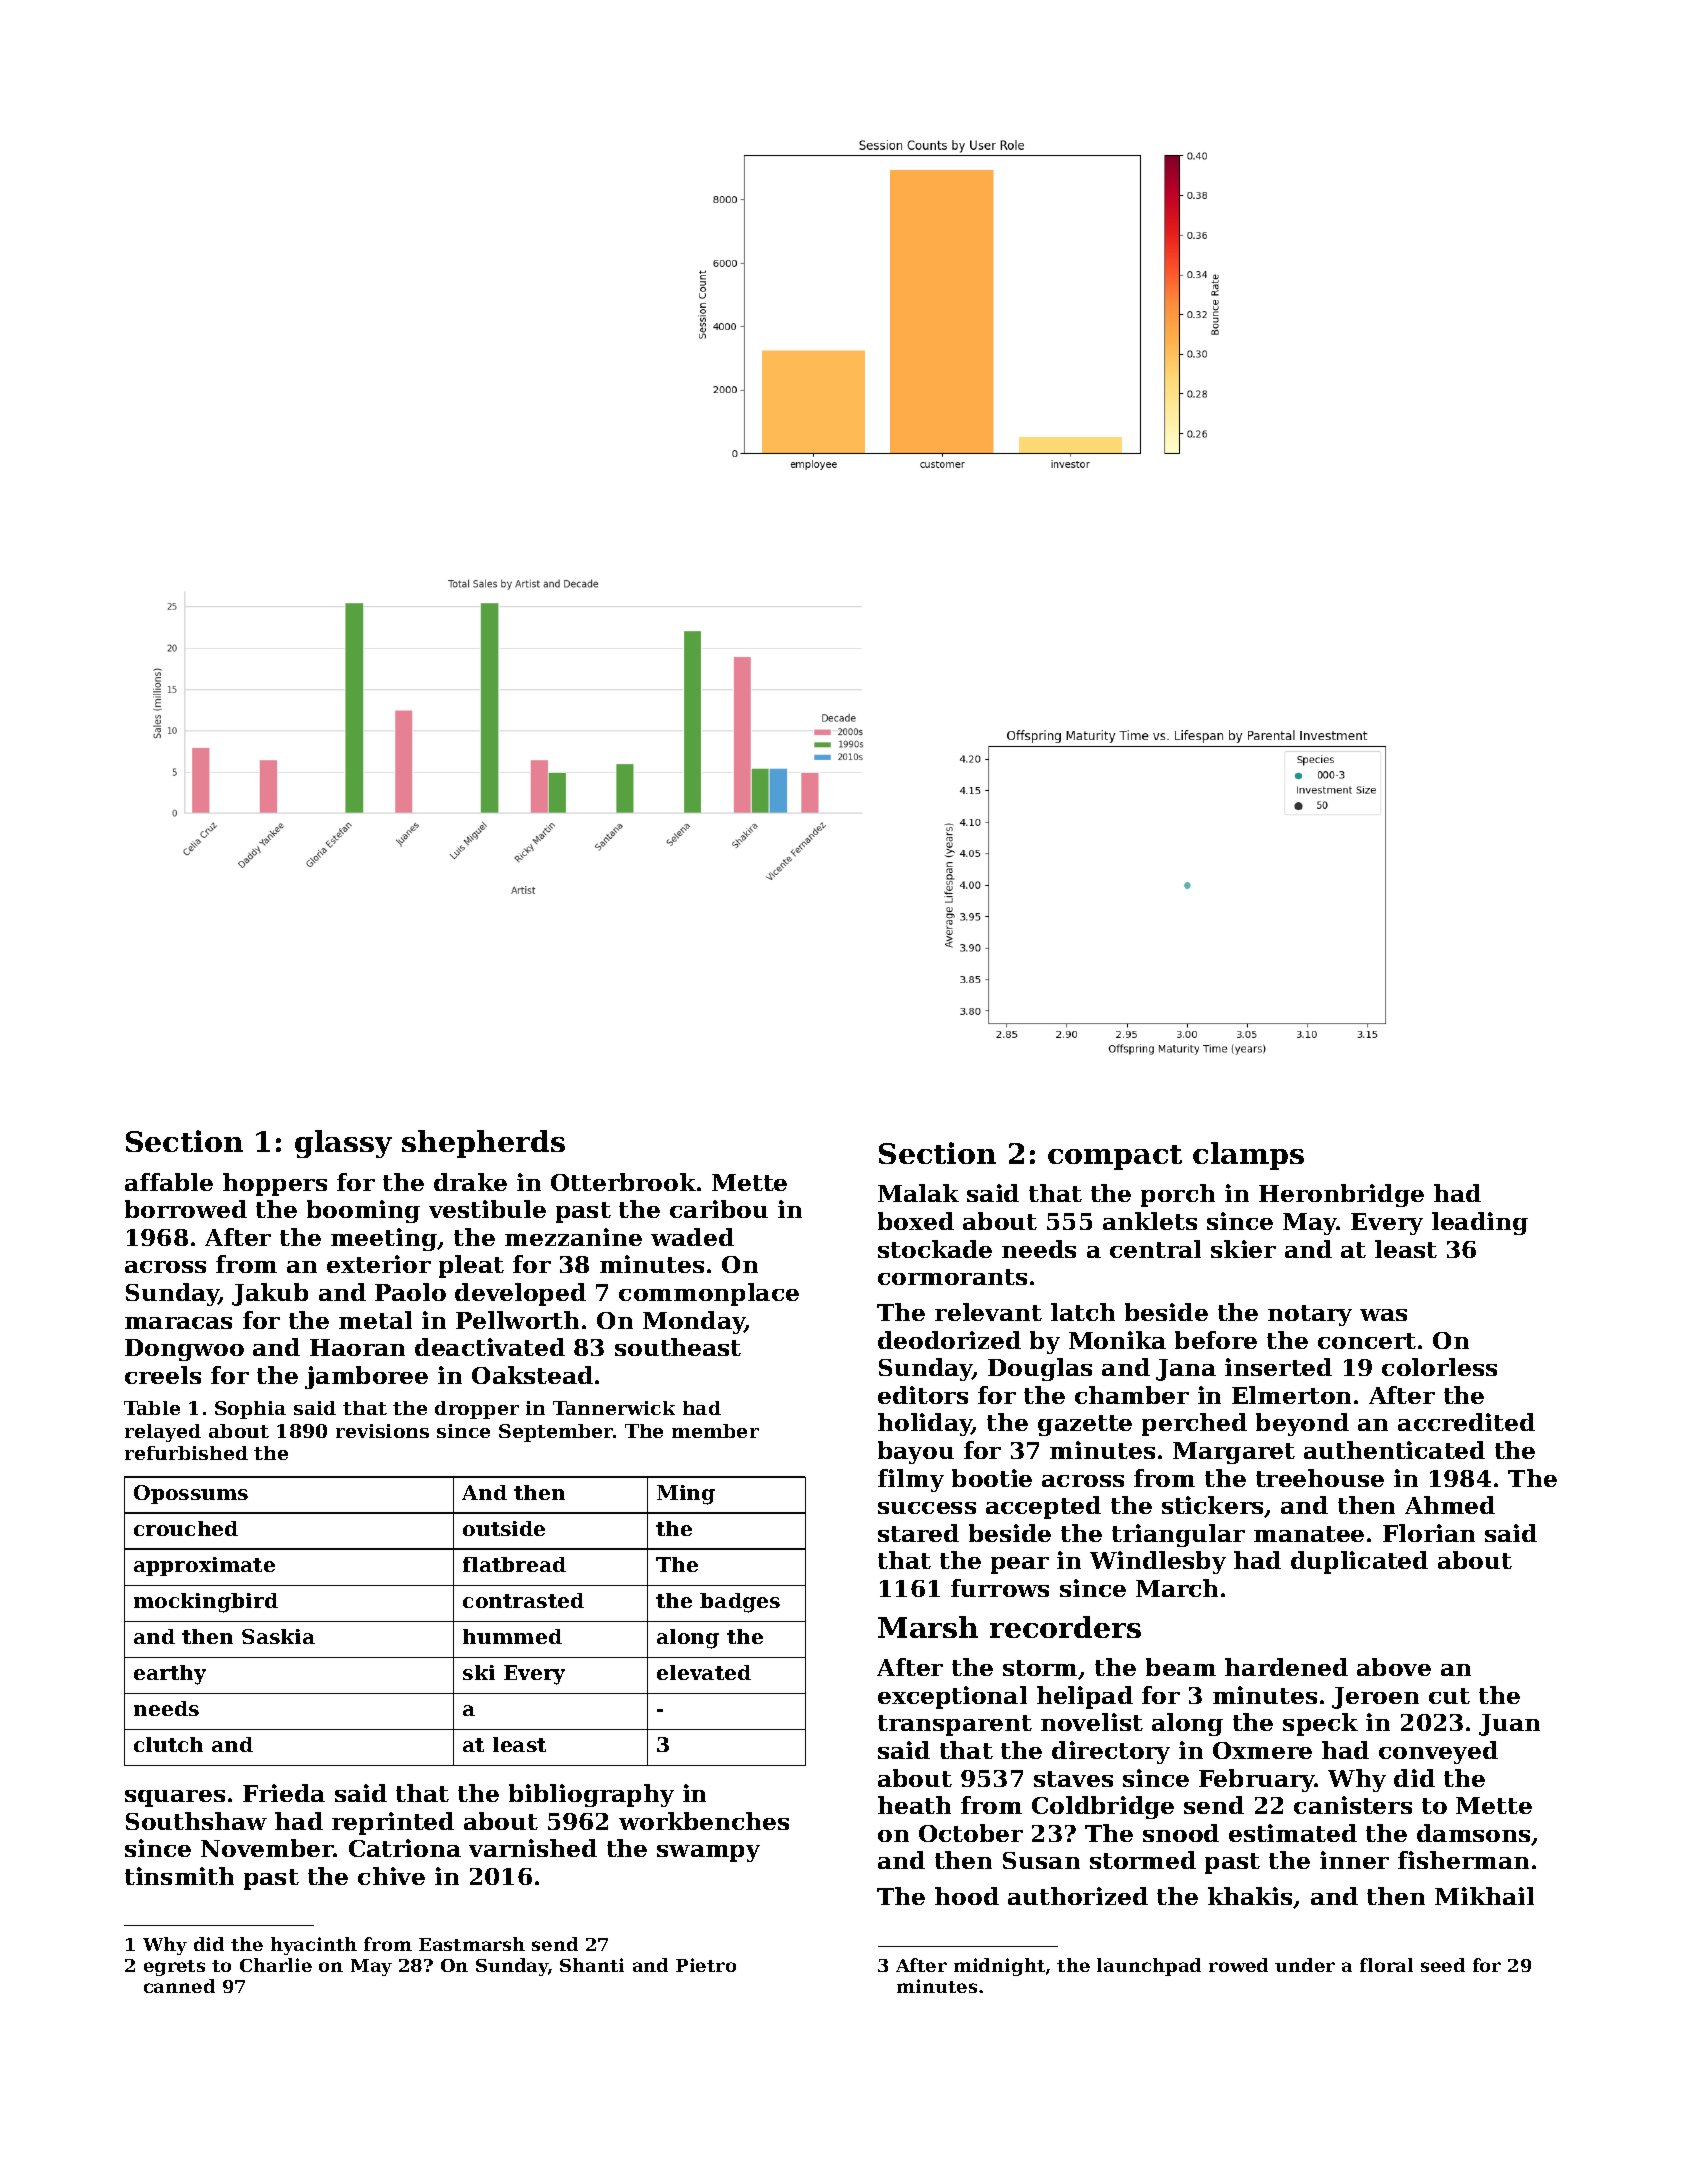 This screenshot has height=2178, width=1683. Describe the element at coordinates (278, 1636) in the screenshot. I see `Saskia` at that location.
